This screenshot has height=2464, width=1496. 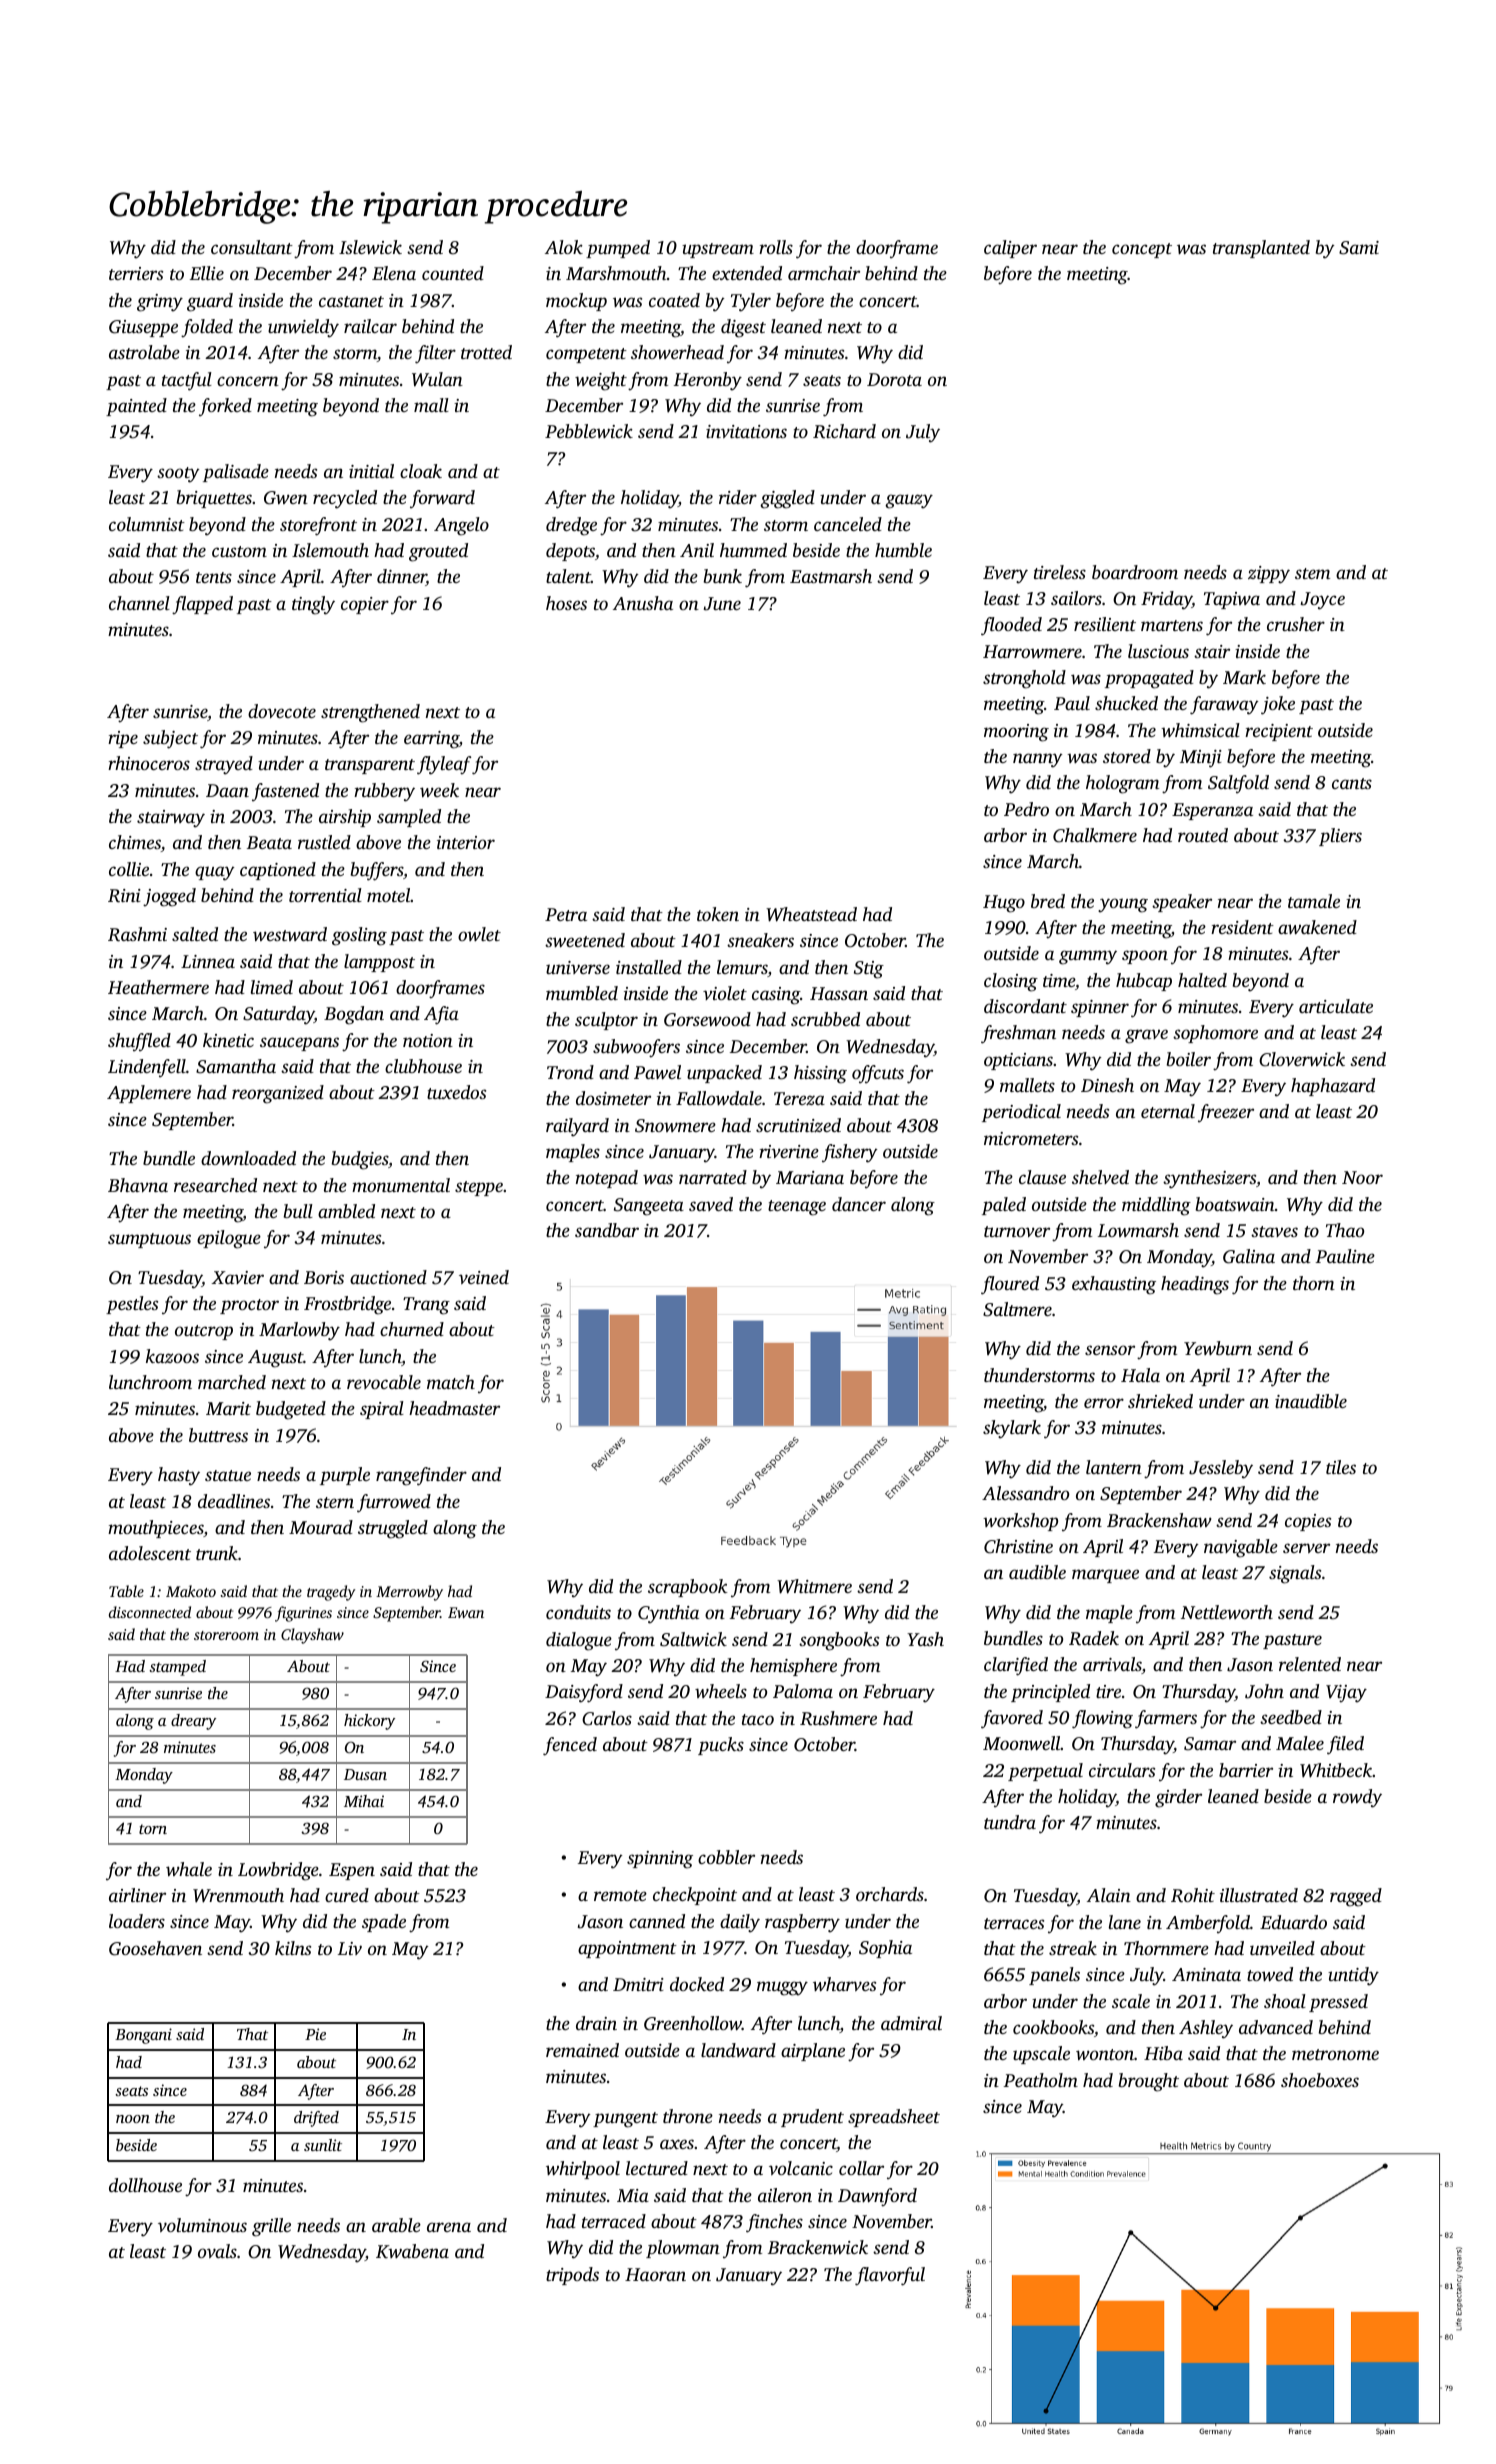 What do you see at coordinates (207, 273) in the screenshot?
I see `Ellie` at bounding box center [207, 273].
